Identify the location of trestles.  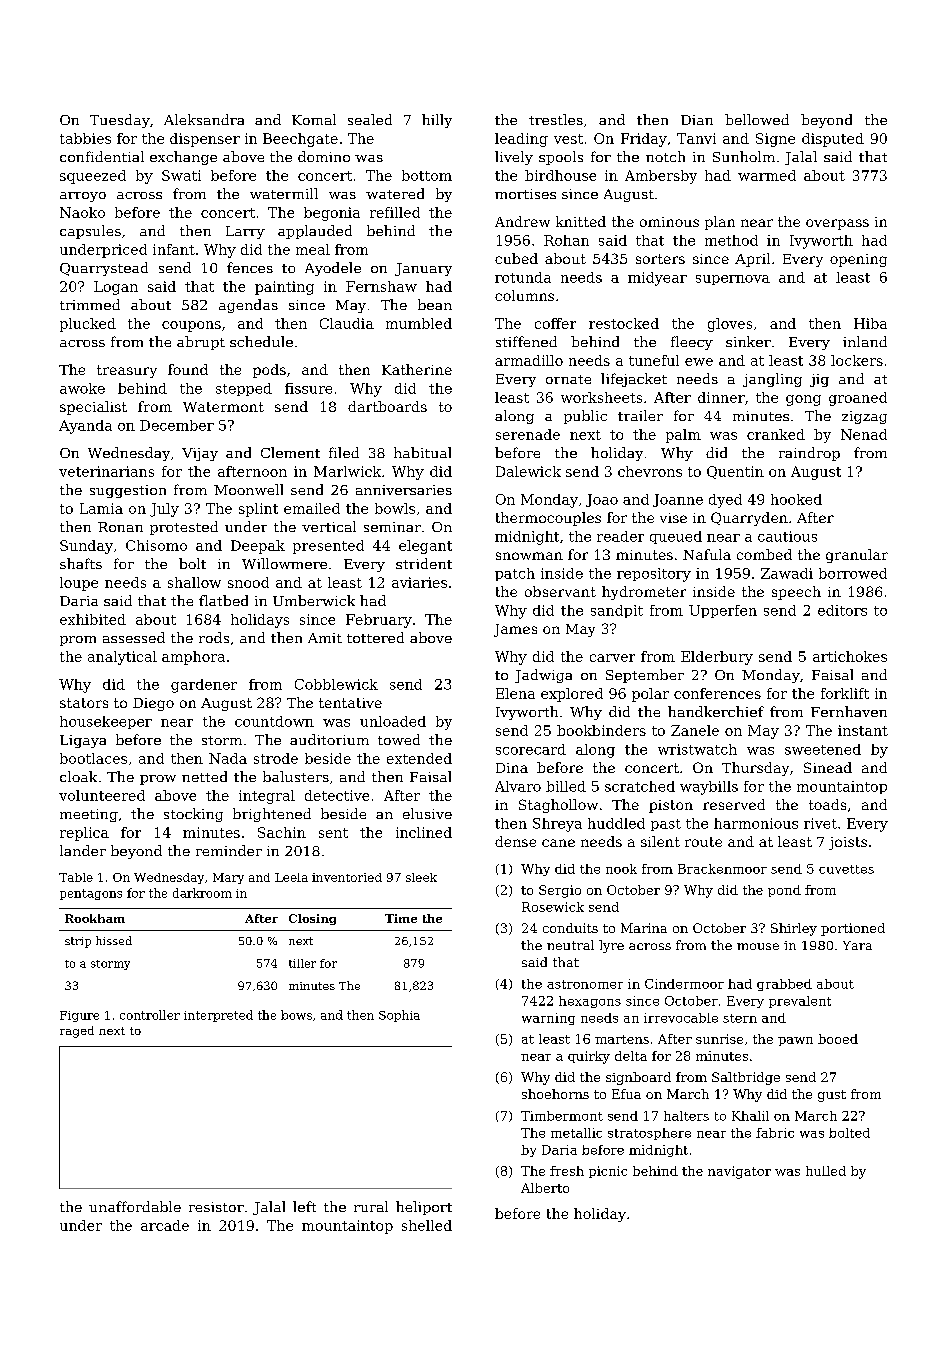
(556, 119).
